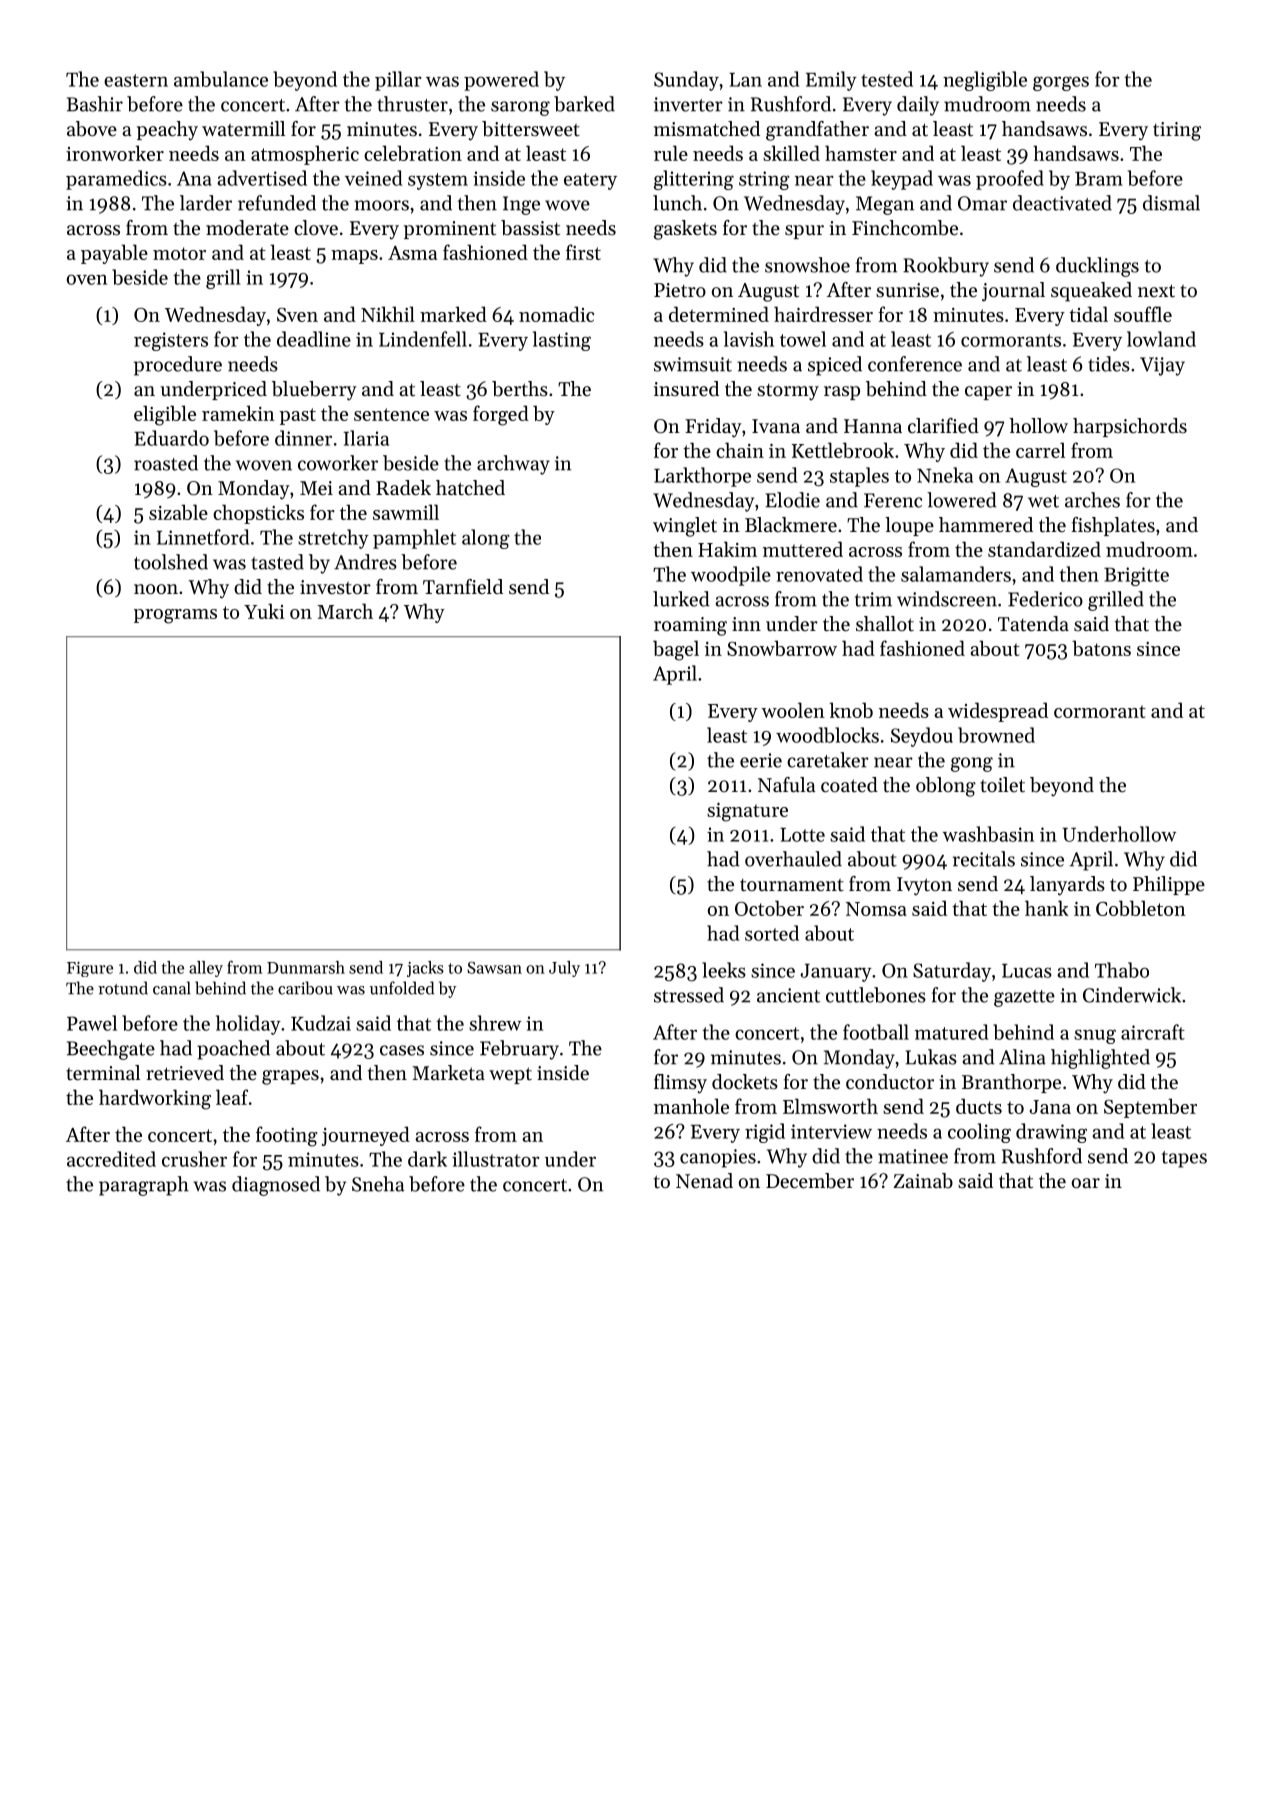 This page has height=1802, width=1274. Describe the element at coordinates (923, 1181) in the page. I see `Zainab` at that location.
